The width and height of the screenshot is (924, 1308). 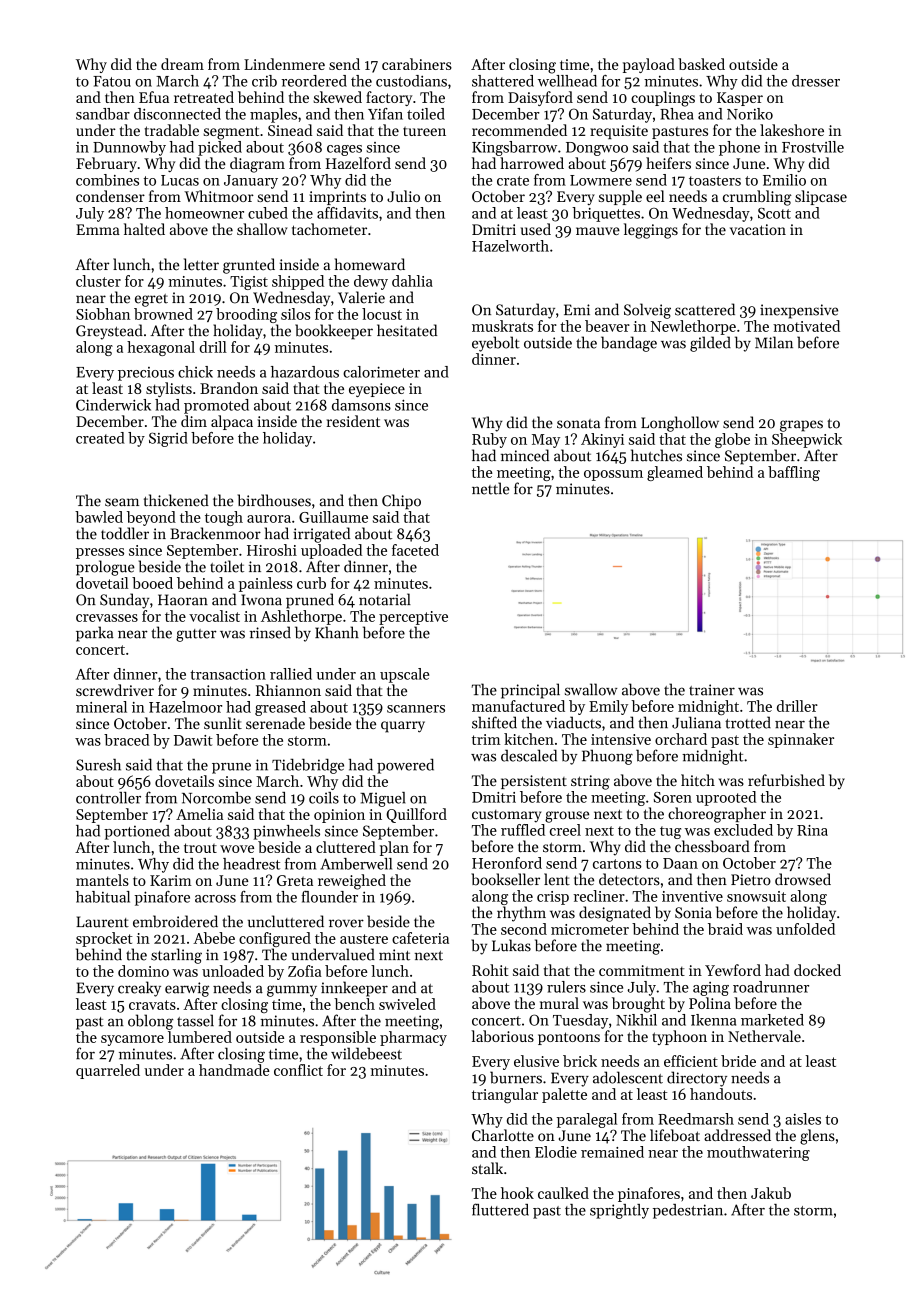 I want to click on hutches, so click(x=656, y=455).
